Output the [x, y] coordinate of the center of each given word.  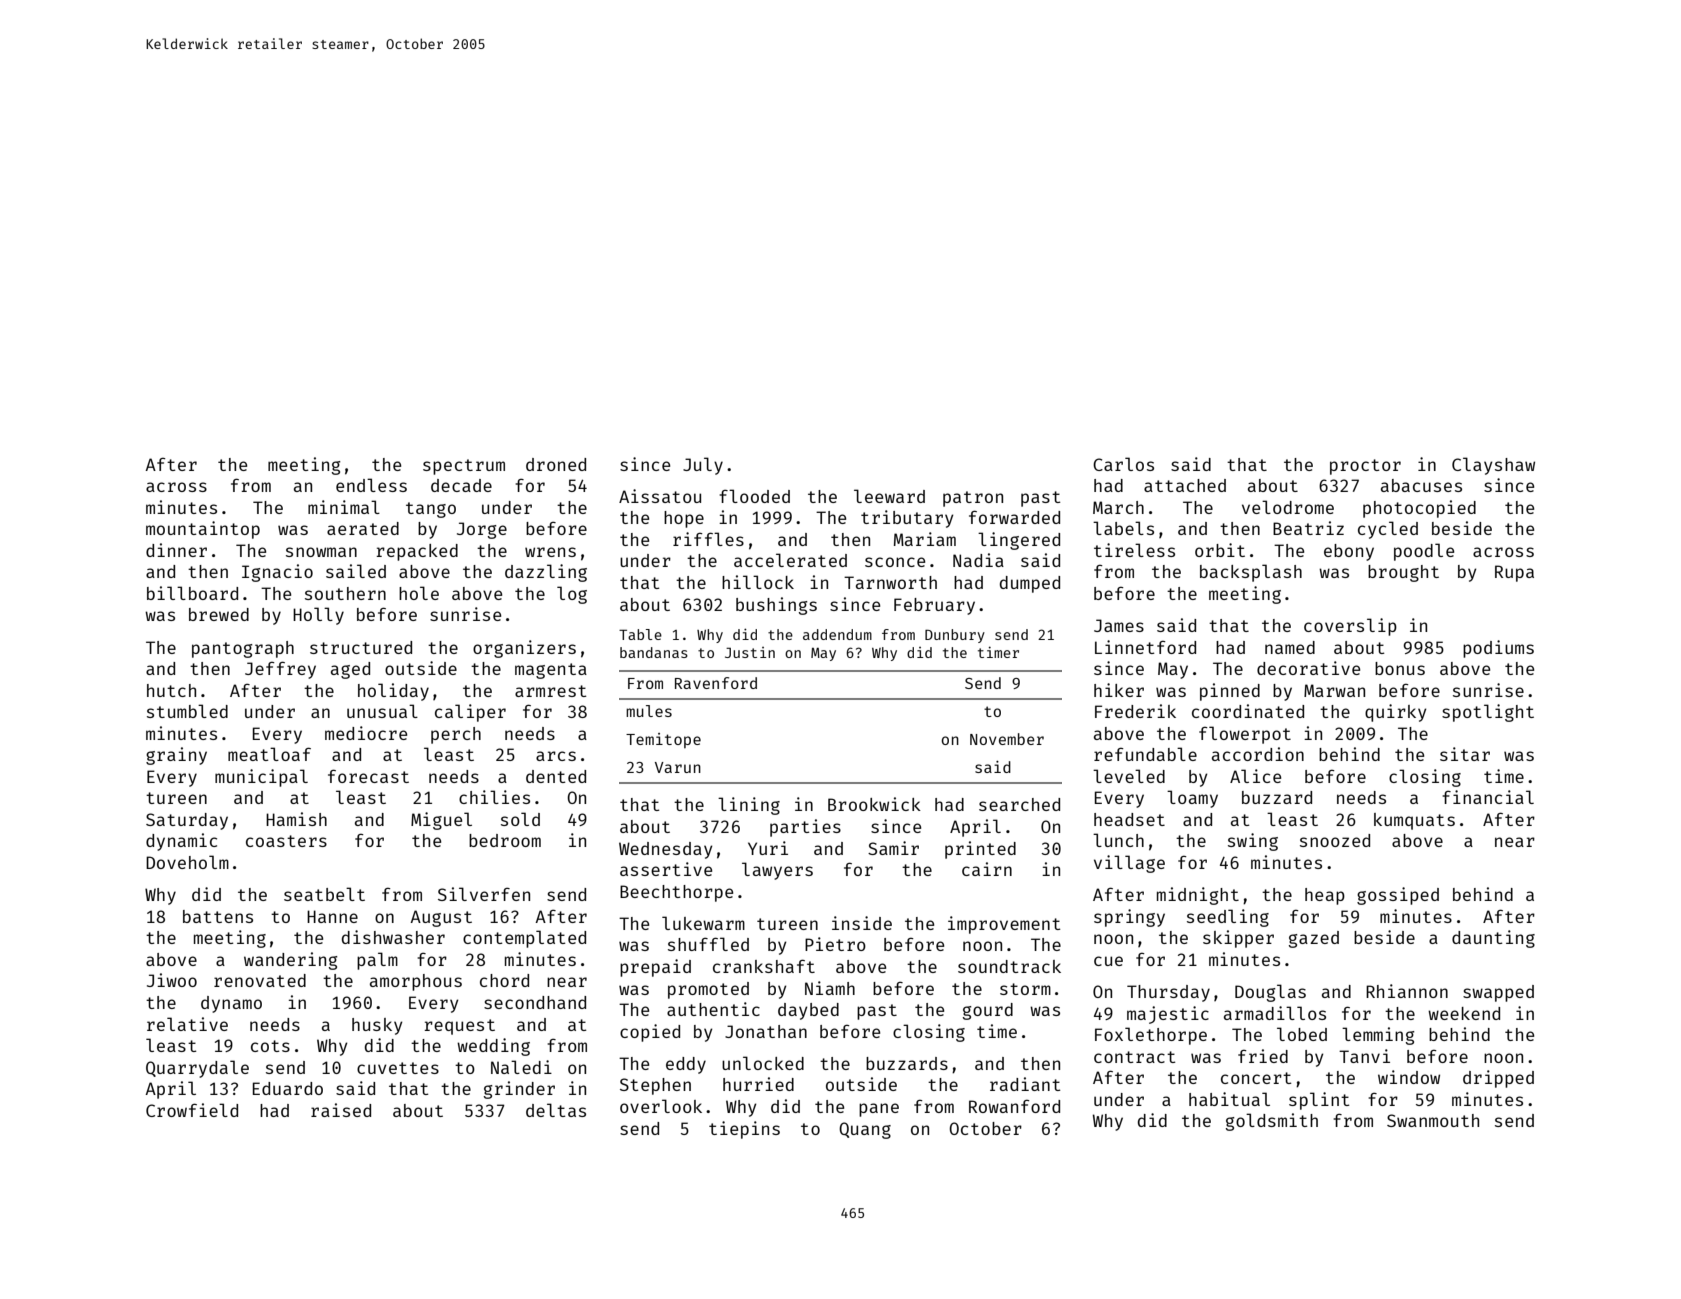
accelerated [790, 560]
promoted [708, 990]
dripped [1498, 1079]
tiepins [744, 1130]
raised [341, 1110]
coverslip [1350, 627]
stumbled [187, 711]
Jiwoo [172, 980]
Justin [750, 652]
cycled [1388, 530]
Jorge [482, 530]
